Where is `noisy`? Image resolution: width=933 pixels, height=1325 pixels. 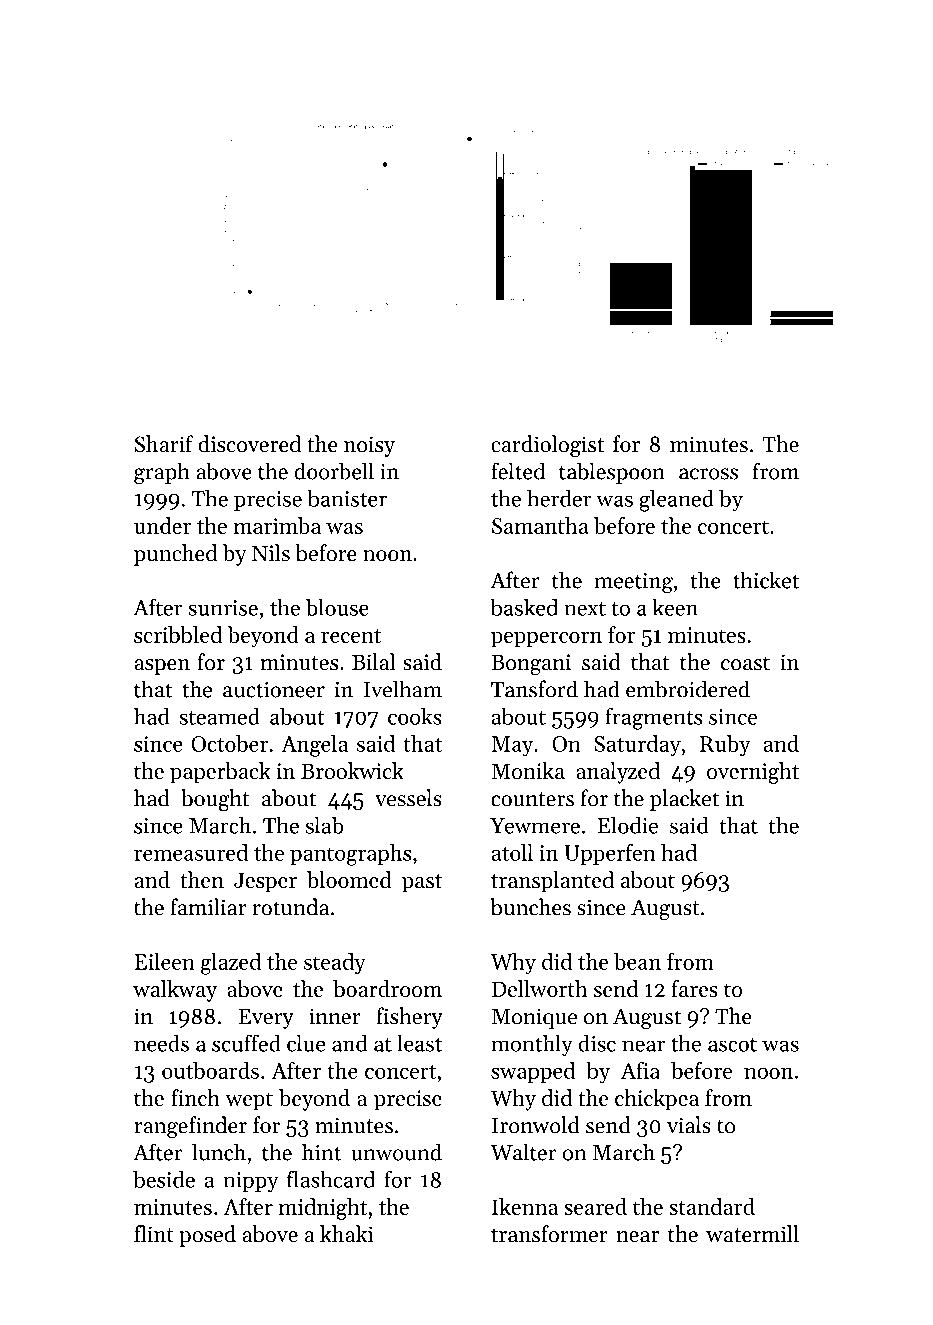 noisy is located at coordinates (369, 446).
